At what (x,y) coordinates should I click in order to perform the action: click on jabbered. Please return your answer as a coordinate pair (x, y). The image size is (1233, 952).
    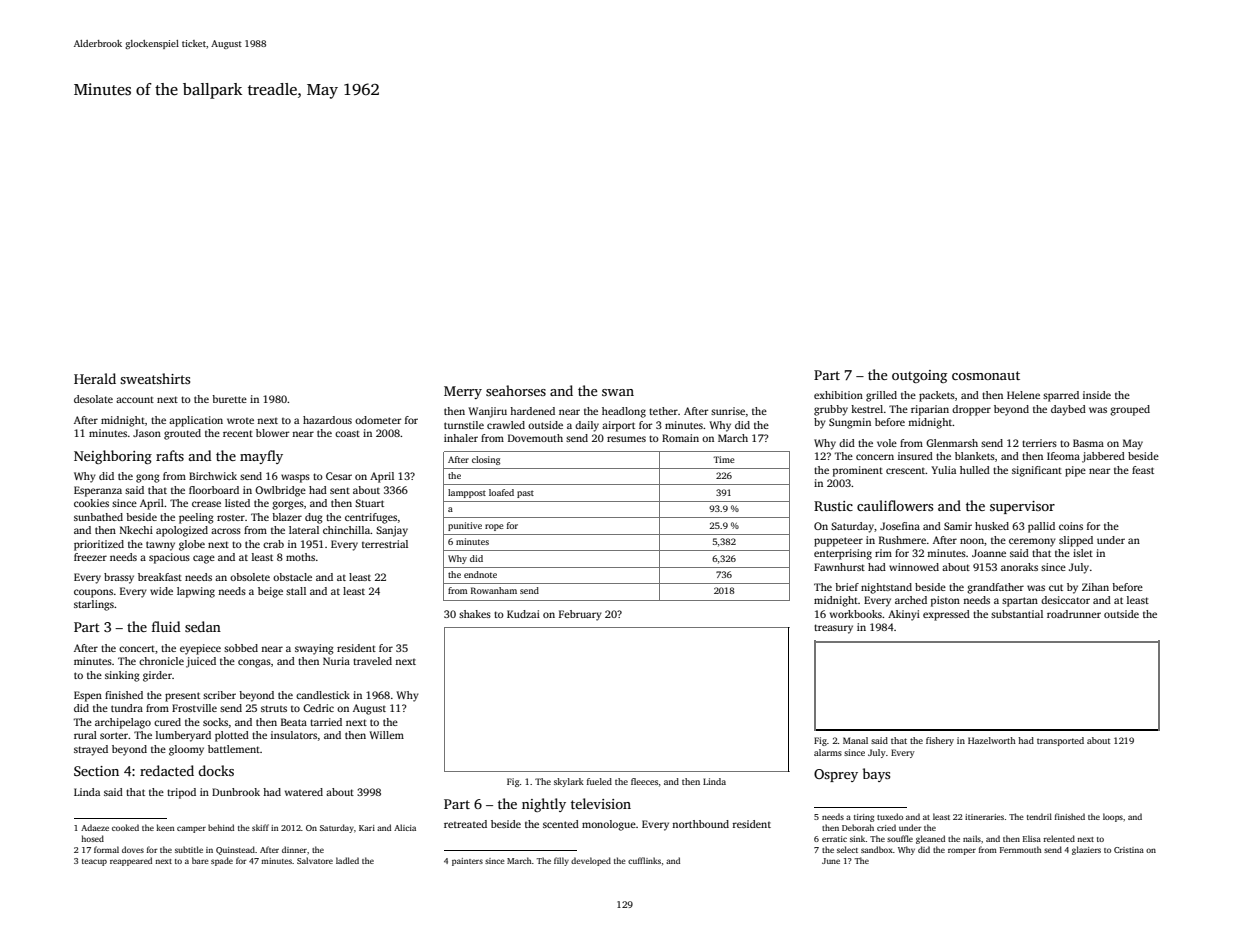
    Looking at the image, I should click on (1103, 457).
